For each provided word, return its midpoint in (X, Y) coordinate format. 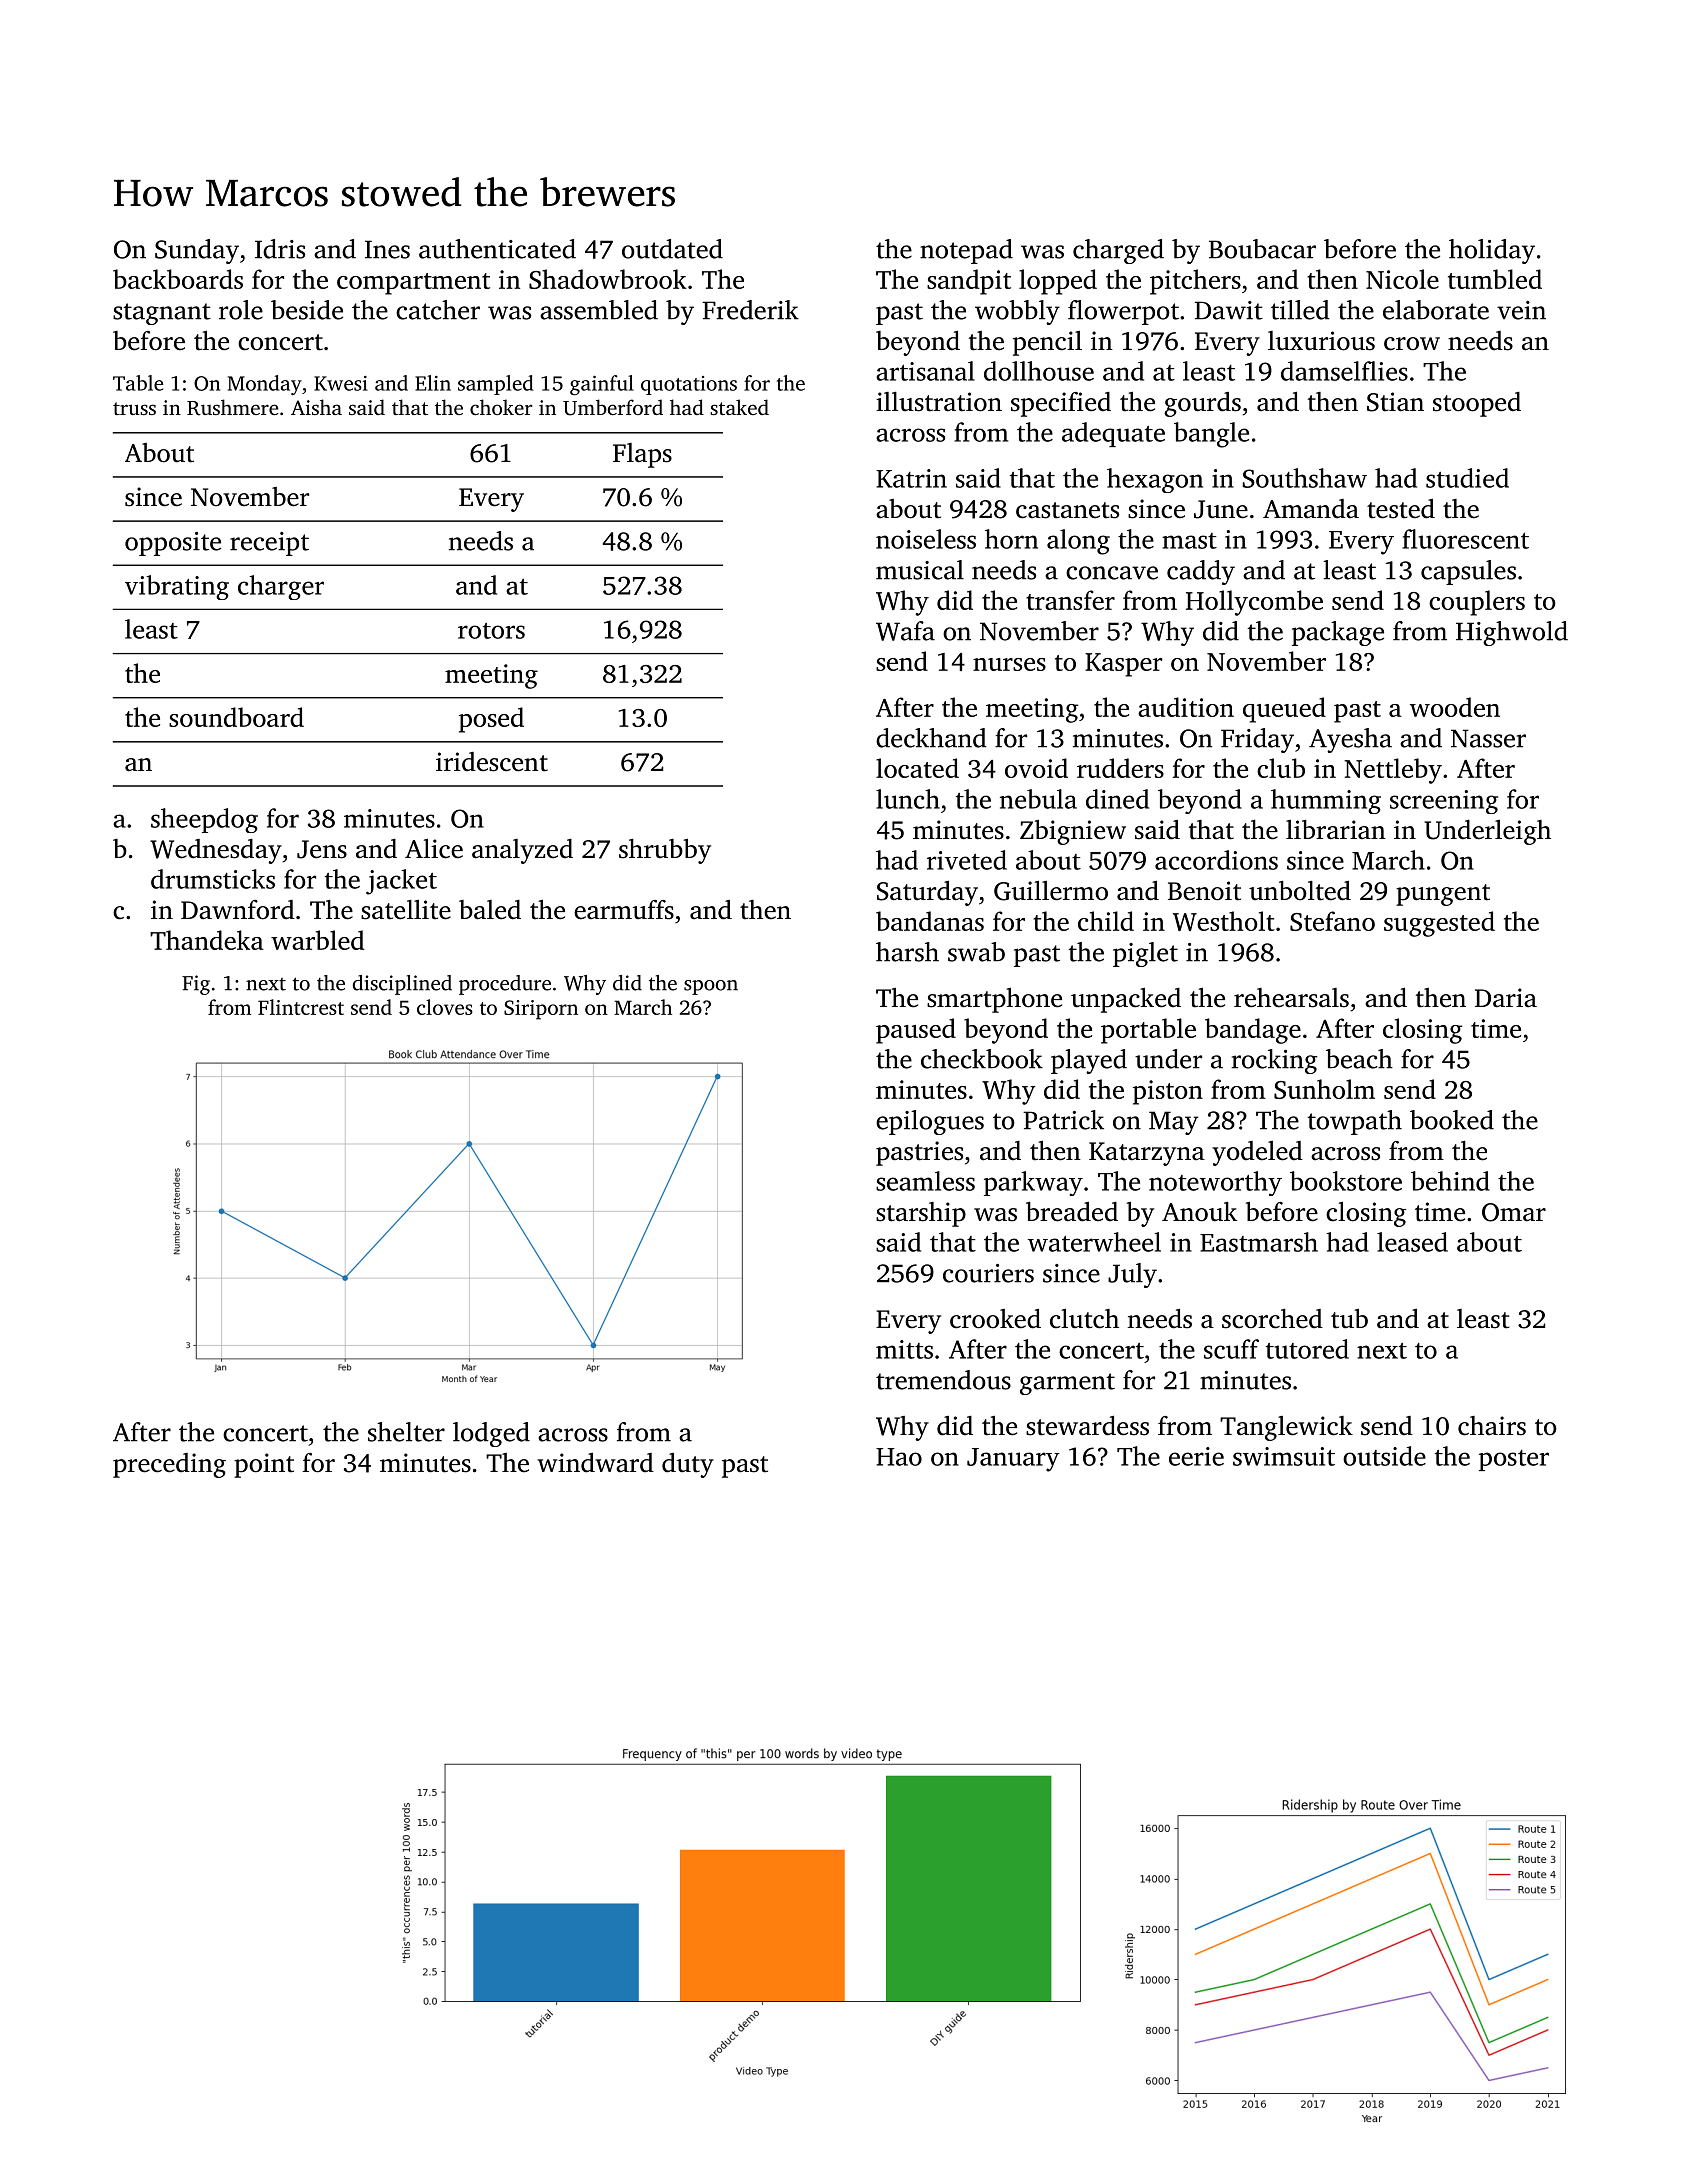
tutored (1307, 1349)
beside (307, 310)
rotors (491, 631)
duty (688, 1465)
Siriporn (541, 1010)
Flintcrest (301, 1007)
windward (595, 1463)
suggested (1439, 924)
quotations (689, 385)
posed (491, 720)
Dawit (1229, 310)
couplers (1477, 603)
